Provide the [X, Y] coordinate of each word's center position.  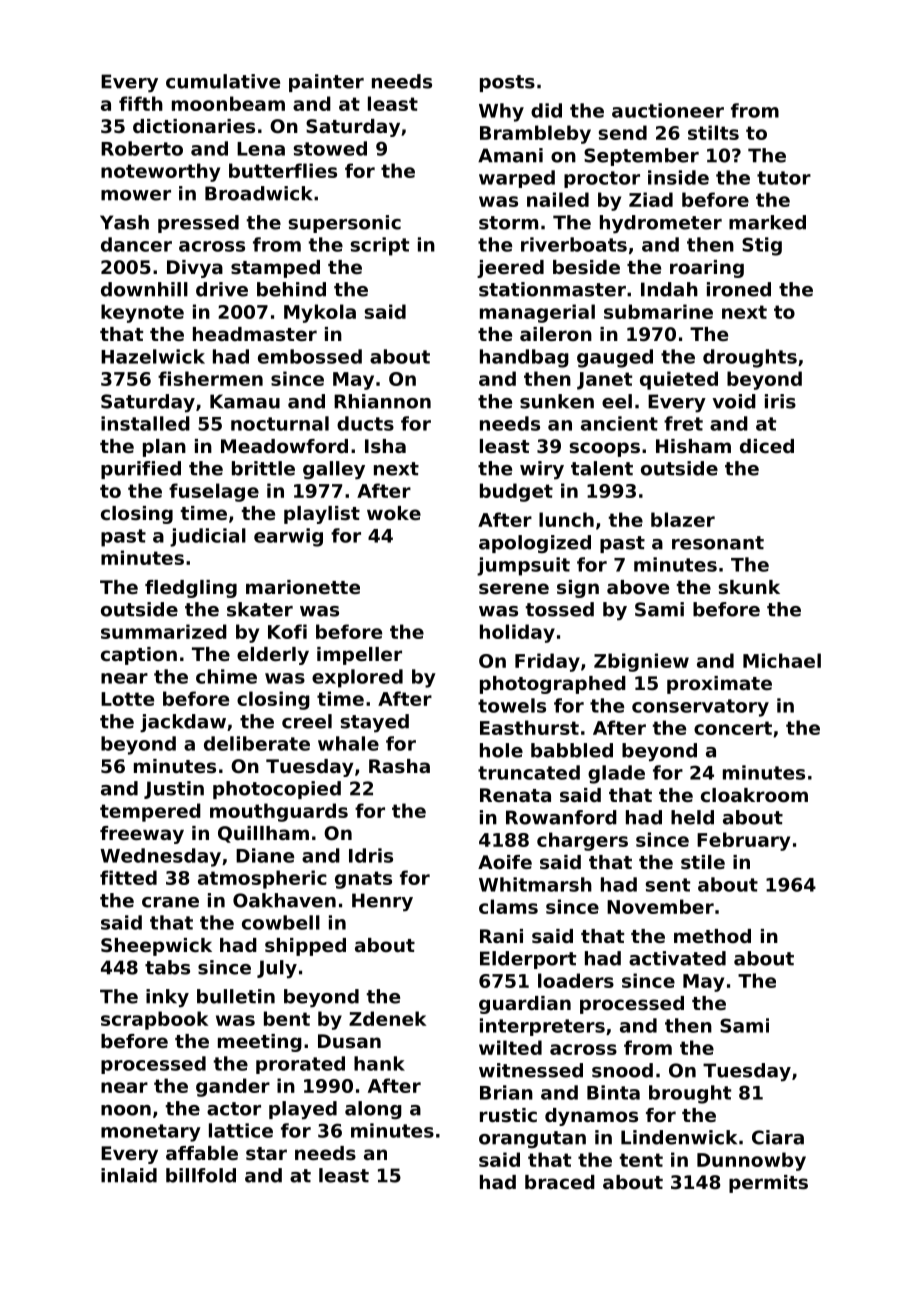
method [712, 936]
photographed [553, 685]
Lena [261, 149]
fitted [128, 877]
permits [768, 1184]
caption [139, 656]
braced [560, 1182]
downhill [144, 289]
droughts [750, 358]
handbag [524, 358]
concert [733, 728]
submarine [658, 311]
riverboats [574, 244]
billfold [201, 1175]
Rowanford [561, 817]
